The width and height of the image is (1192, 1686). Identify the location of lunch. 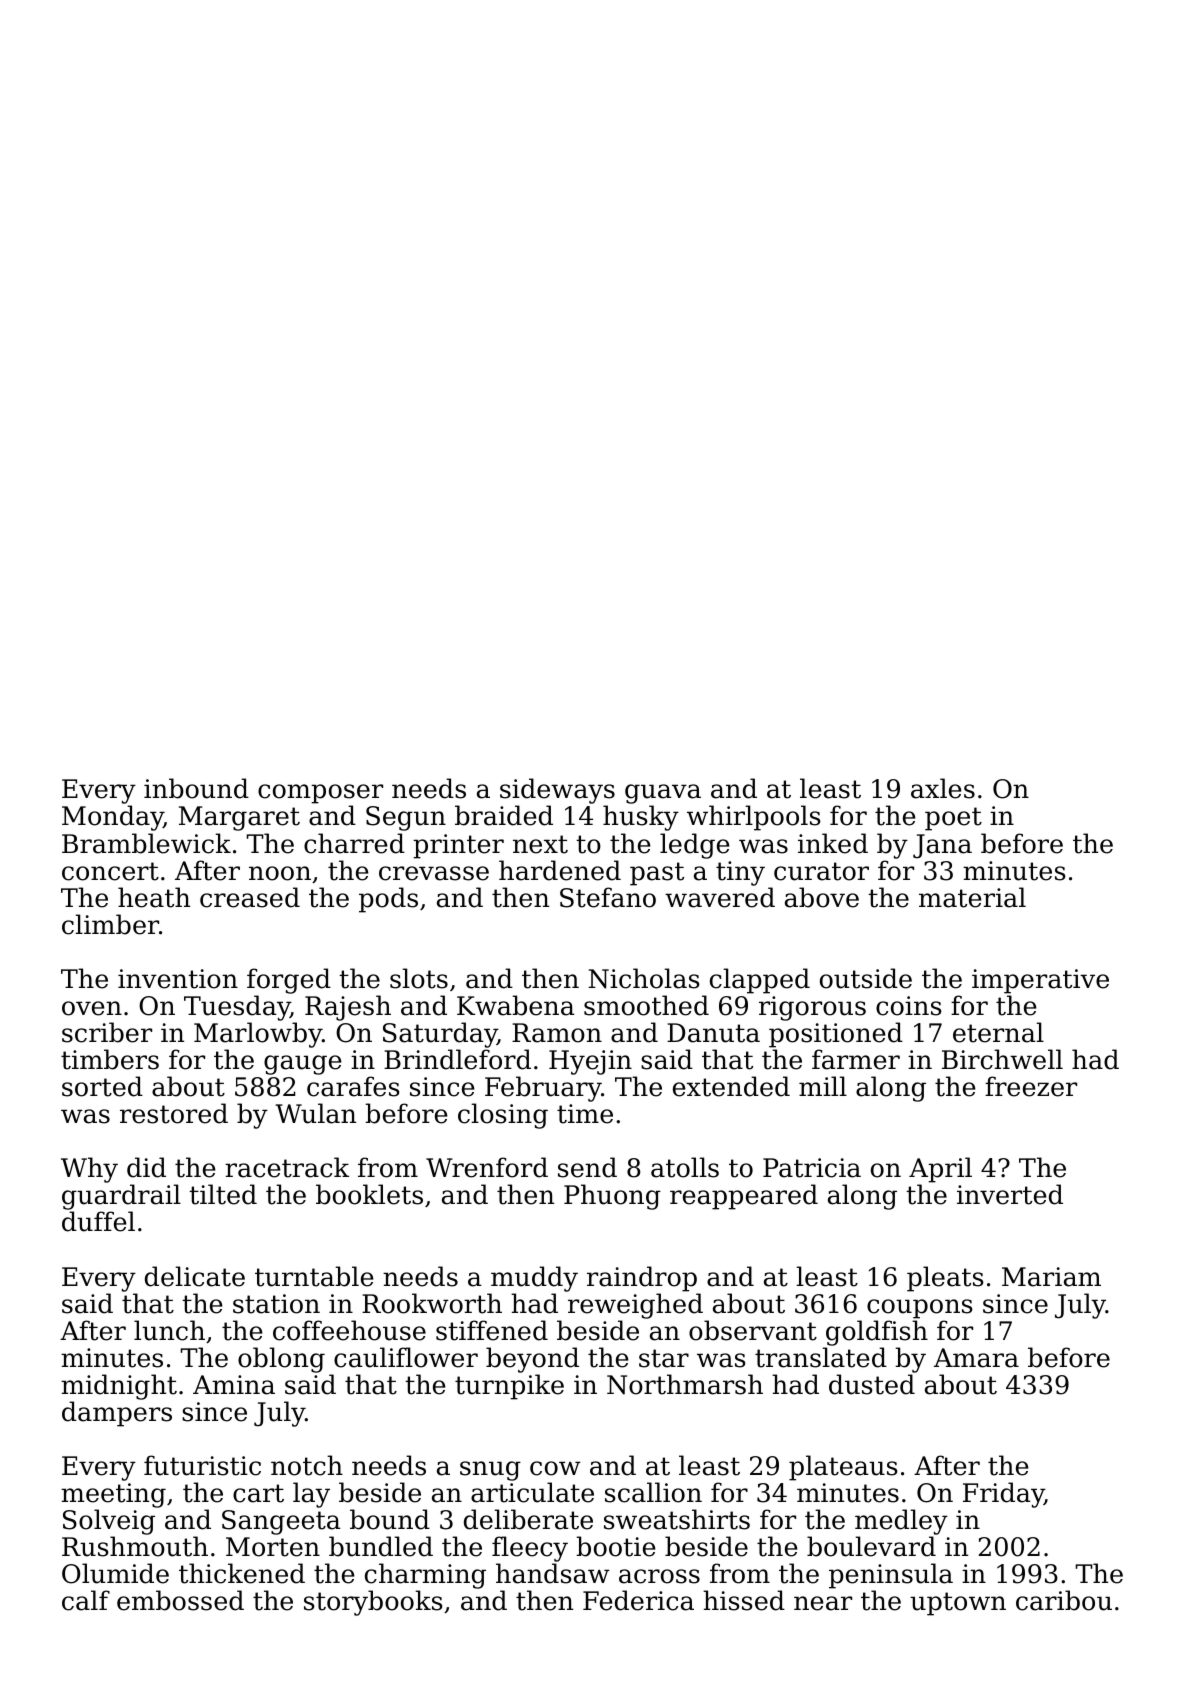
(169, 1330).
